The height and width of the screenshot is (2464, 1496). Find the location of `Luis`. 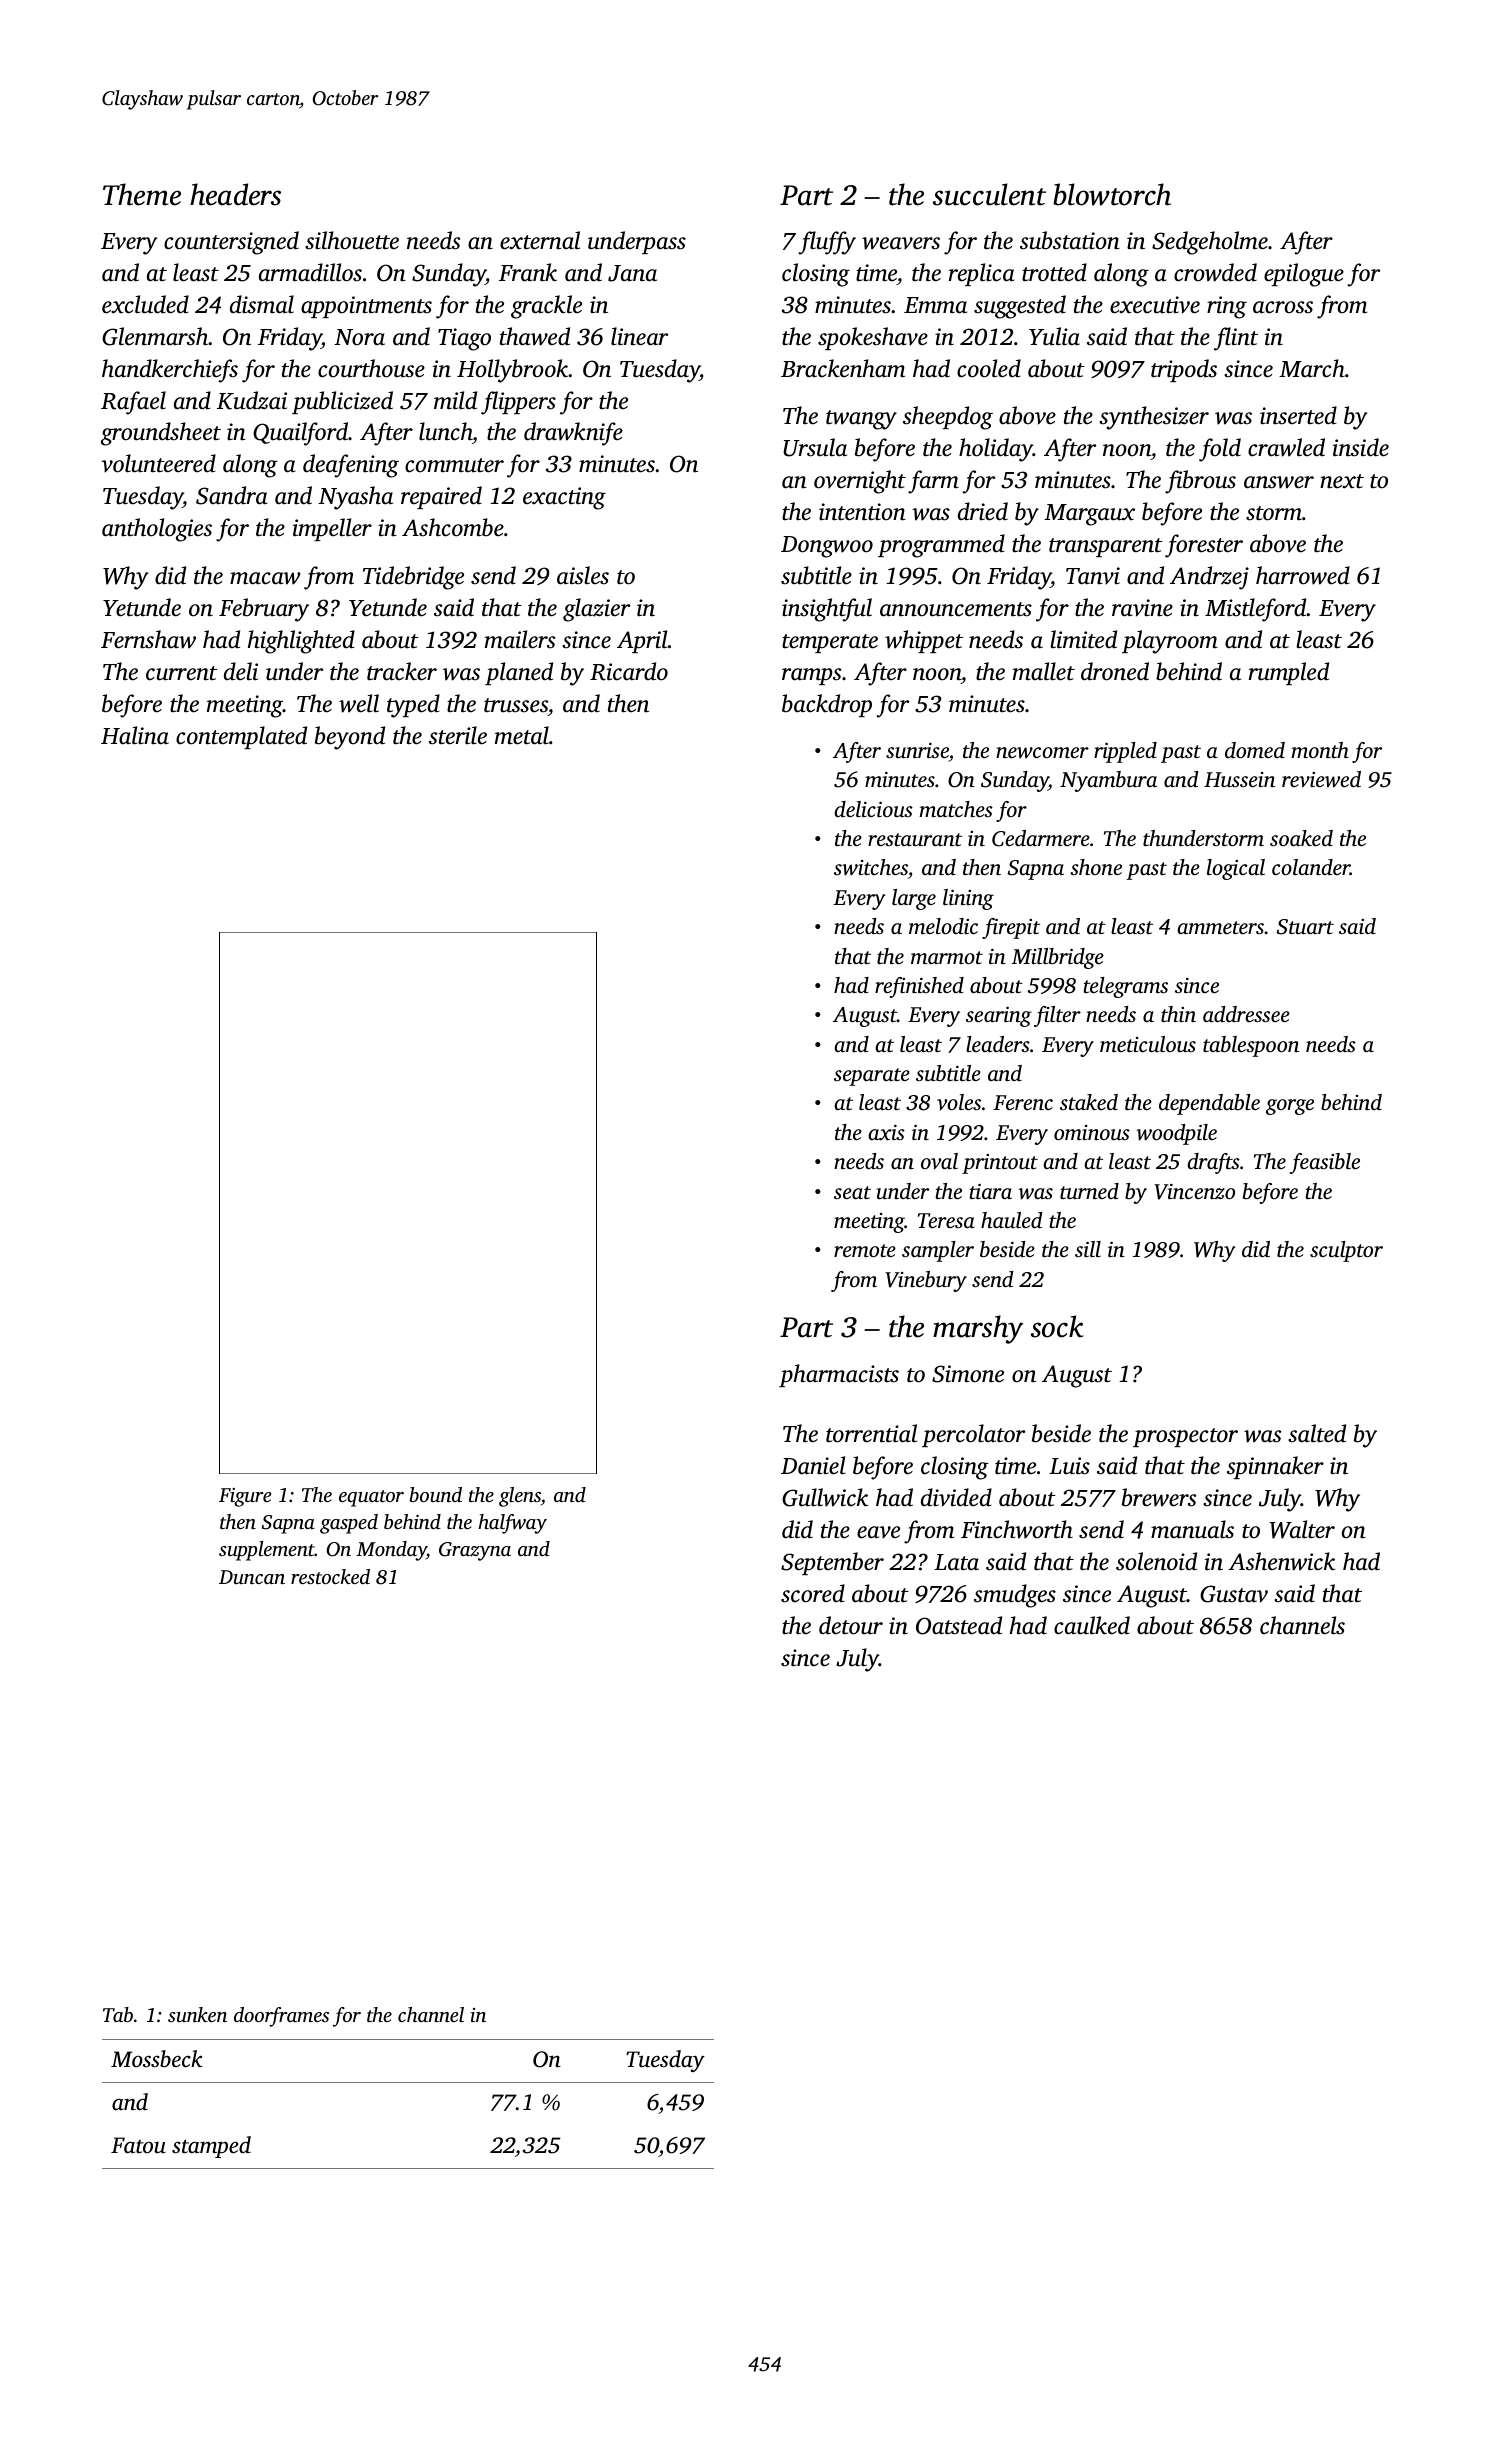

Luis is located at coordinates (1069, 1466).
